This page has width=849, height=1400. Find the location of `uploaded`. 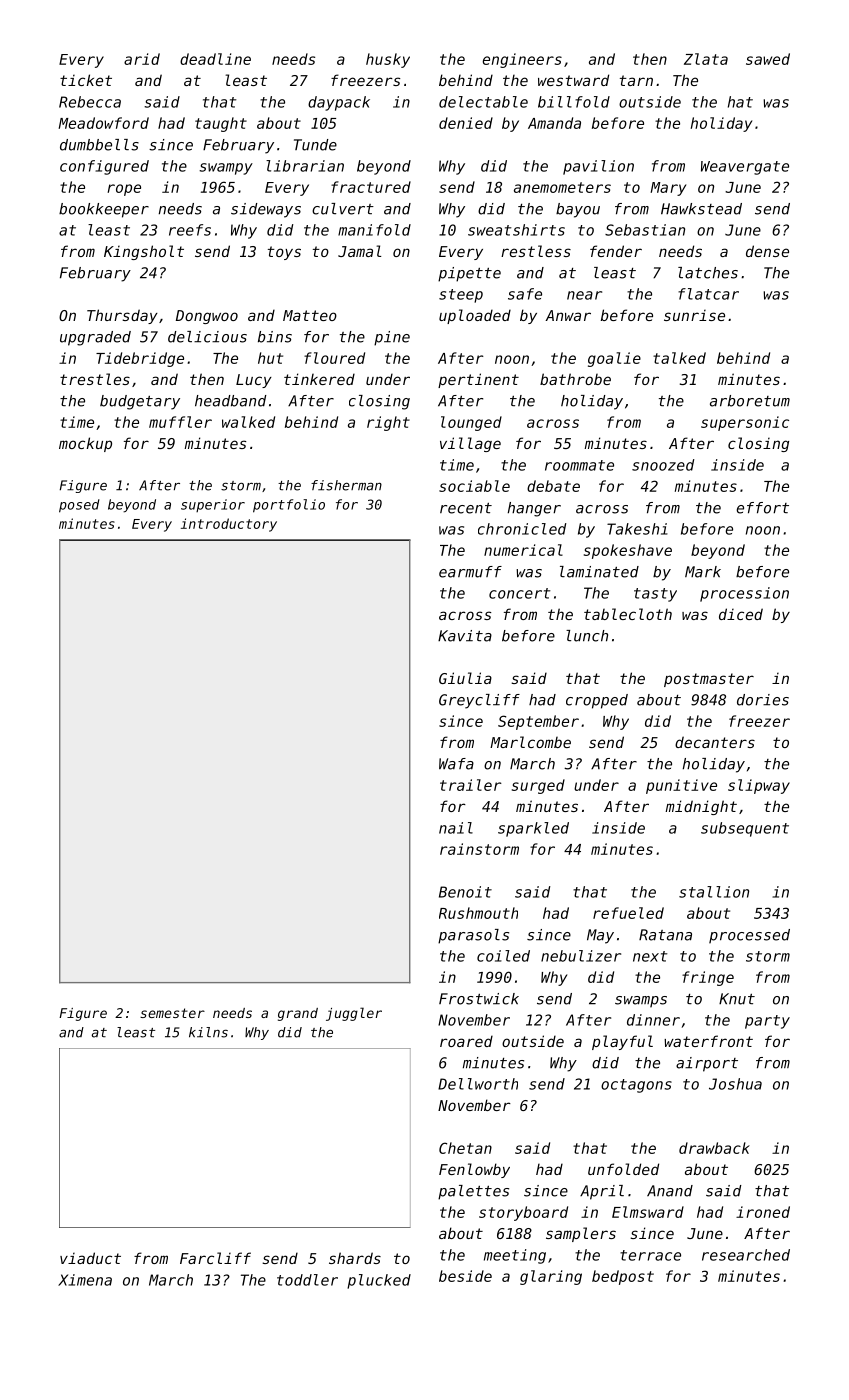

uploaded is located at coordinates (475, 316).
